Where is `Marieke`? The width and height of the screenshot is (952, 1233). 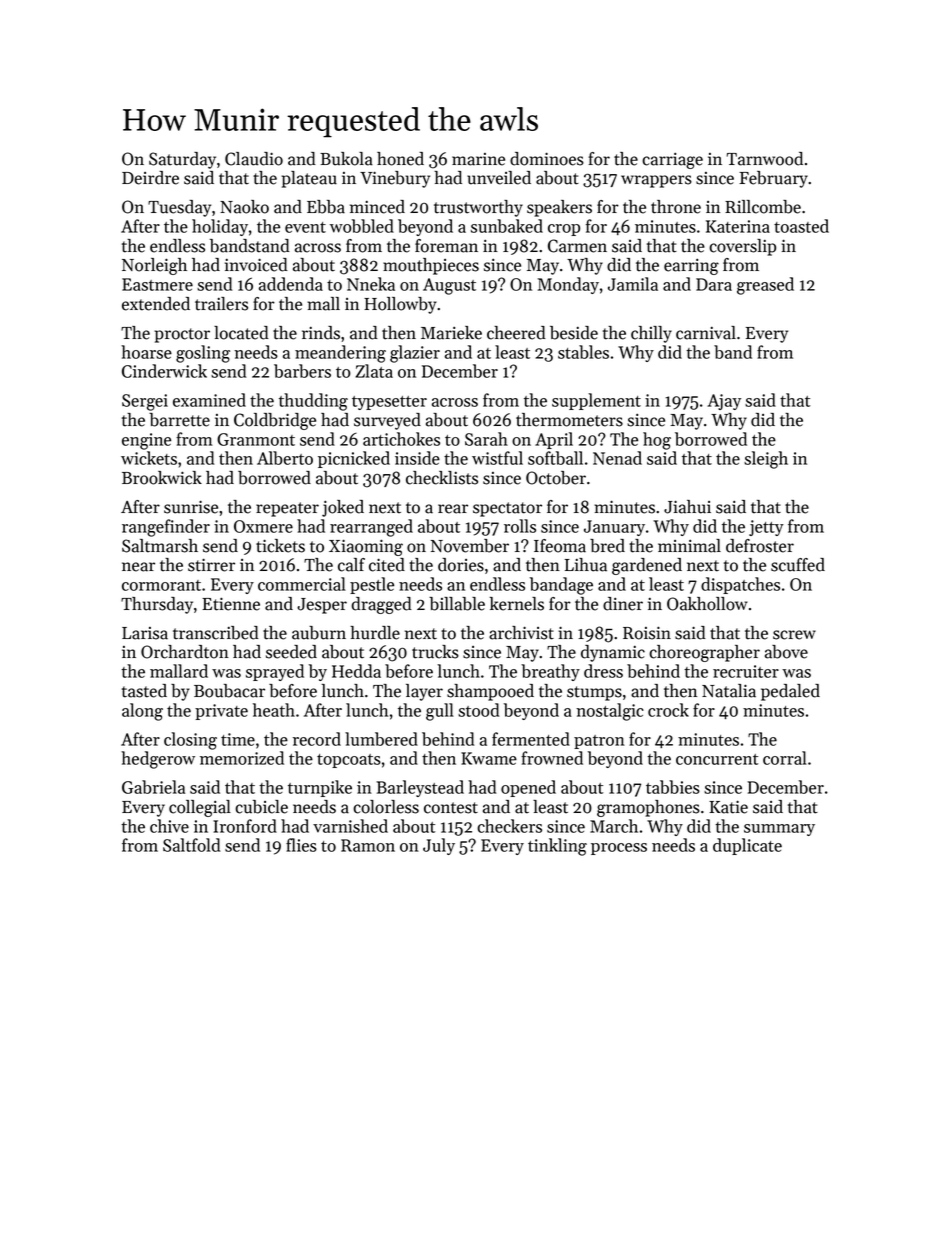 Marieke is located at coordinates (451, 333).
